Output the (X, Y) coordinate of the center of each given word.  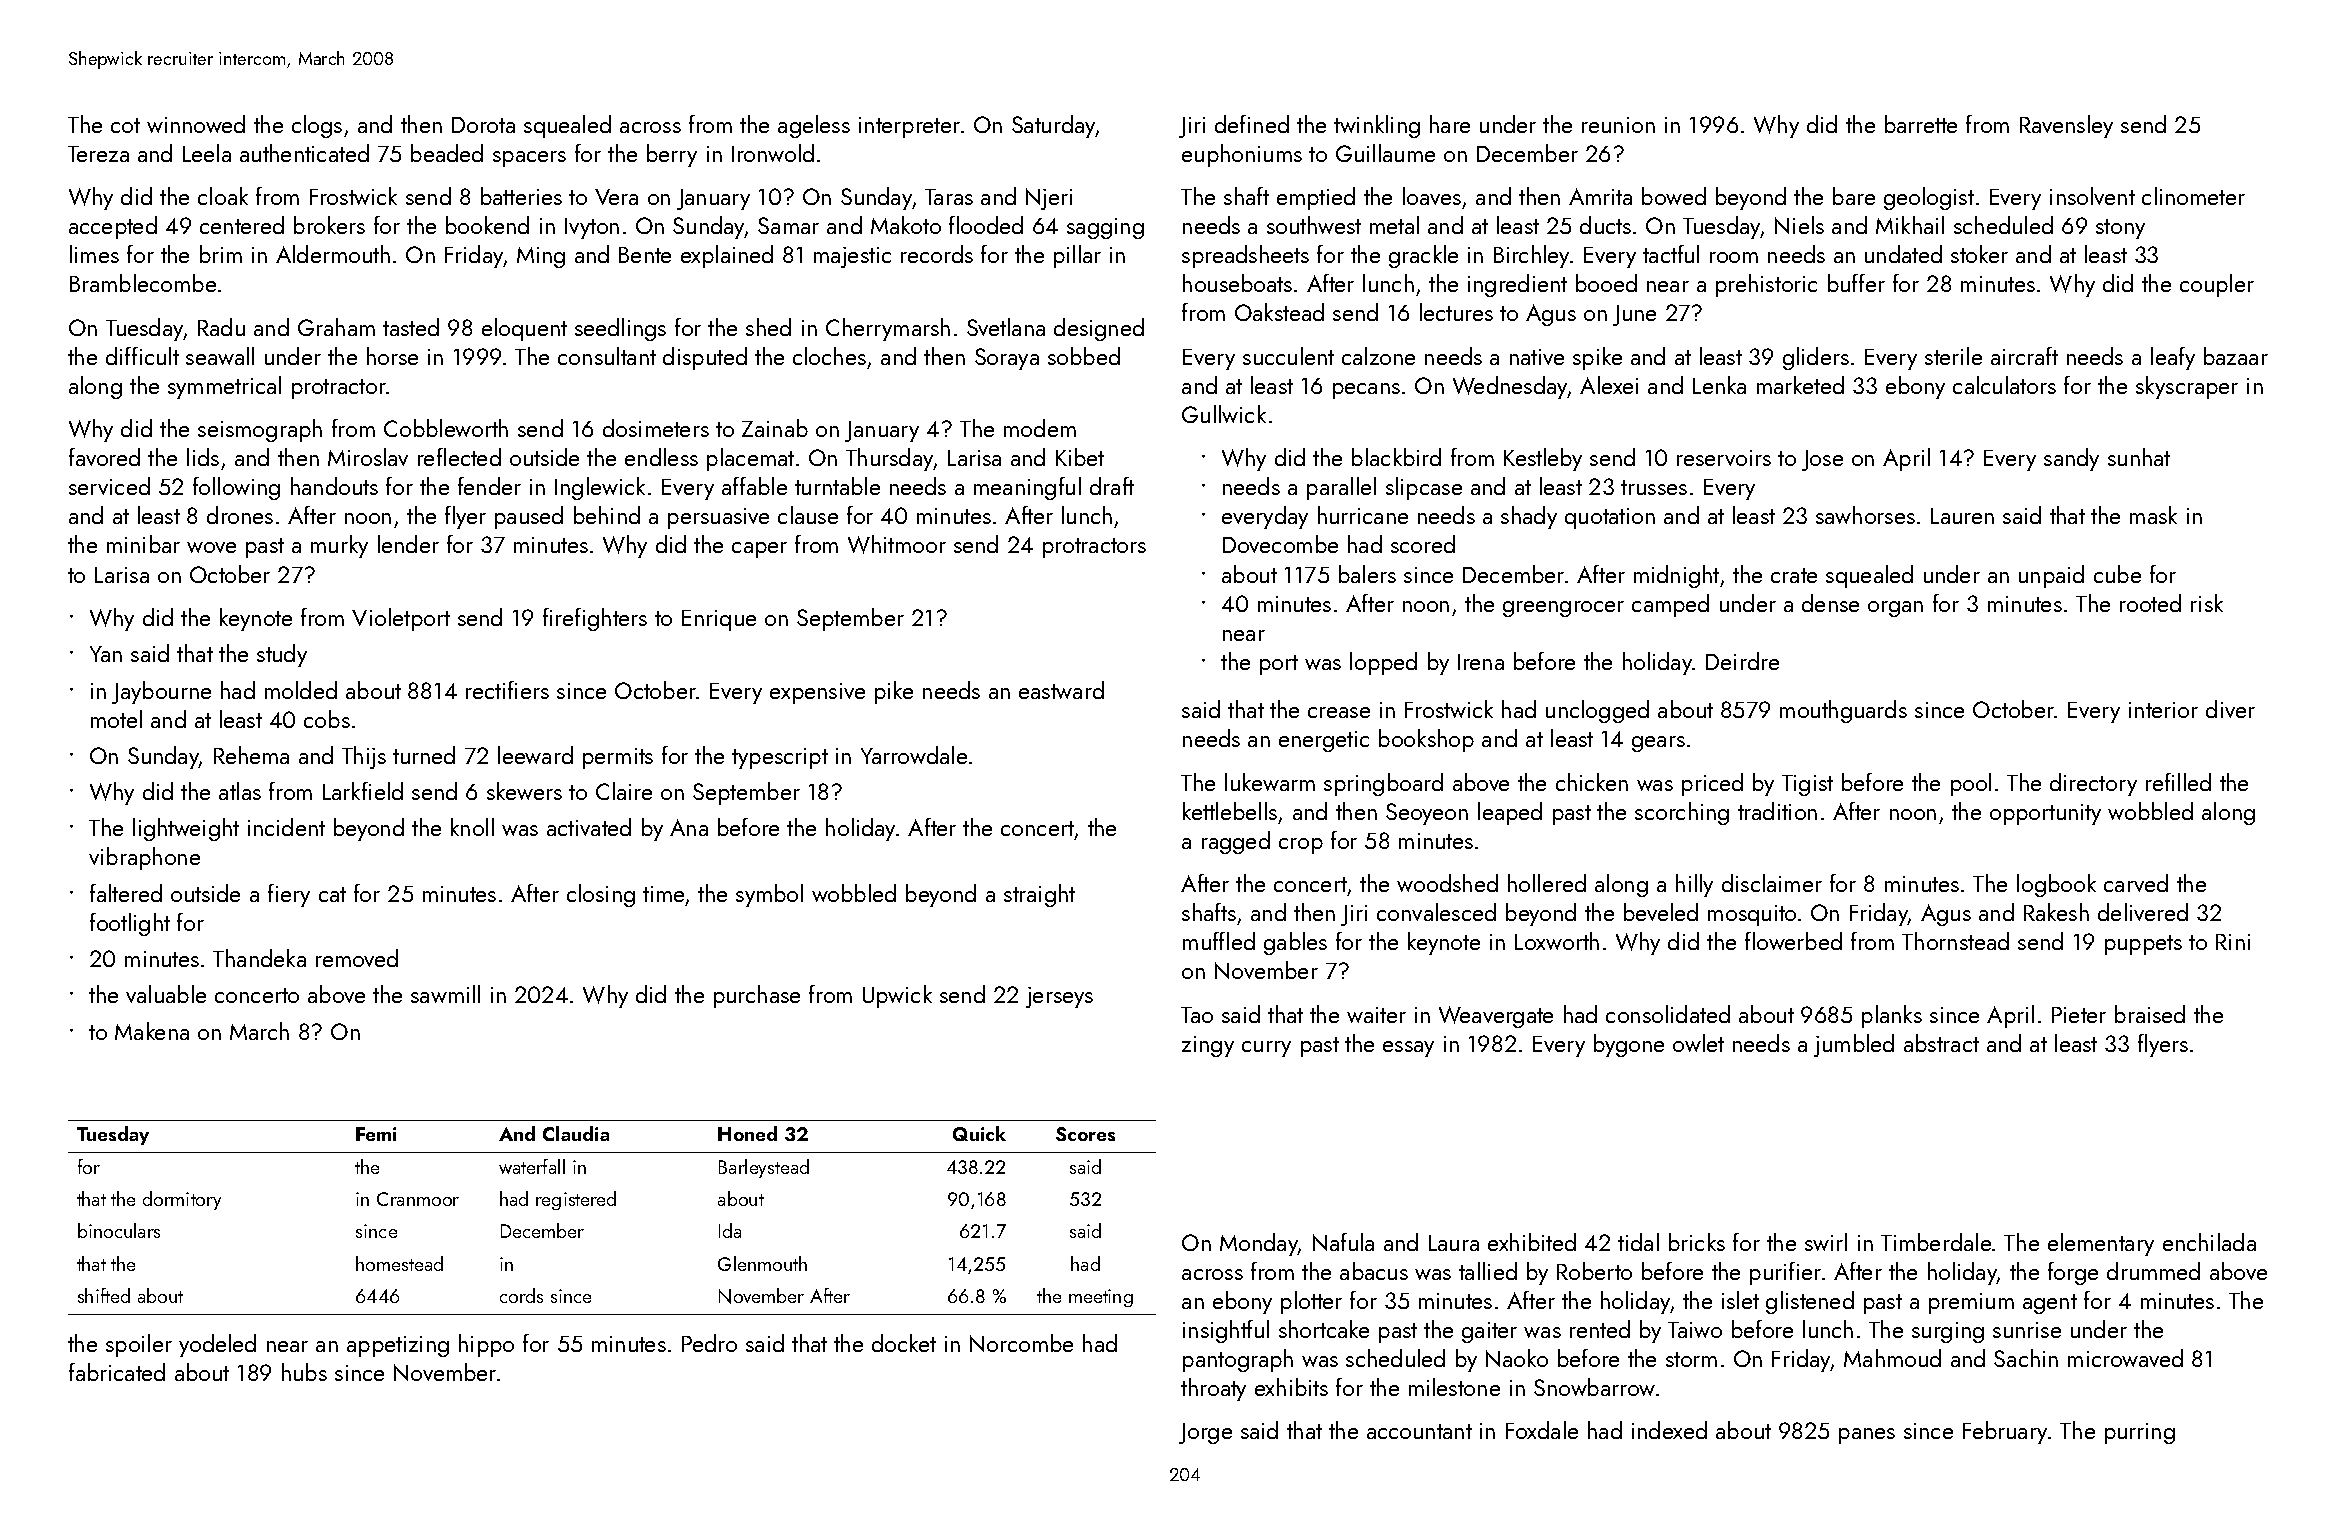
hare (1450, 124)
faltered (126, 893)
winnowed (196, 124)
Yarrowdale (914, 755)
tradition (1777, 811)
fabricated (117, 1372)
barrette (1921, 124)
